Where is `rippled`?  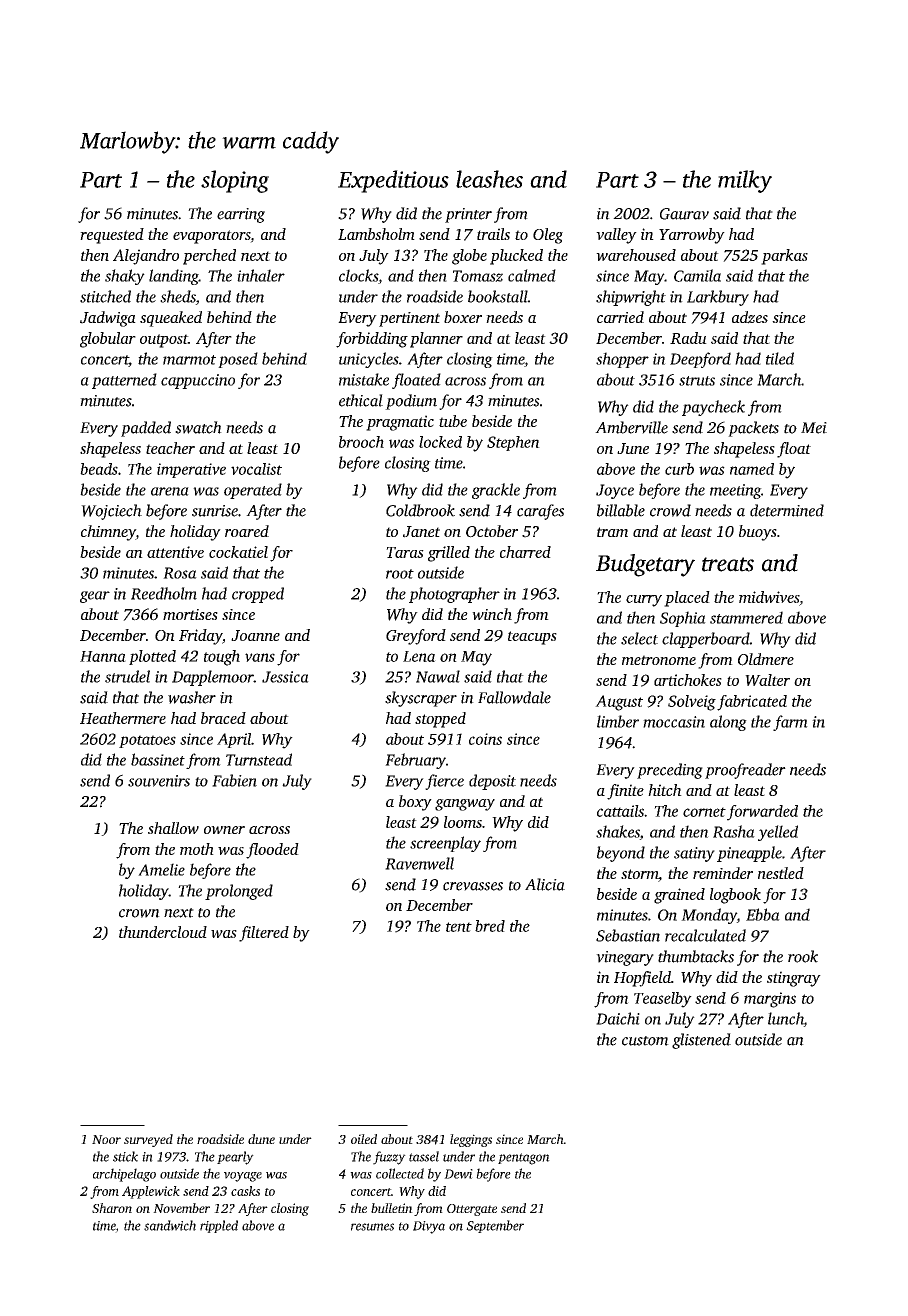
rippled is located at coordinates (219, 1226).
